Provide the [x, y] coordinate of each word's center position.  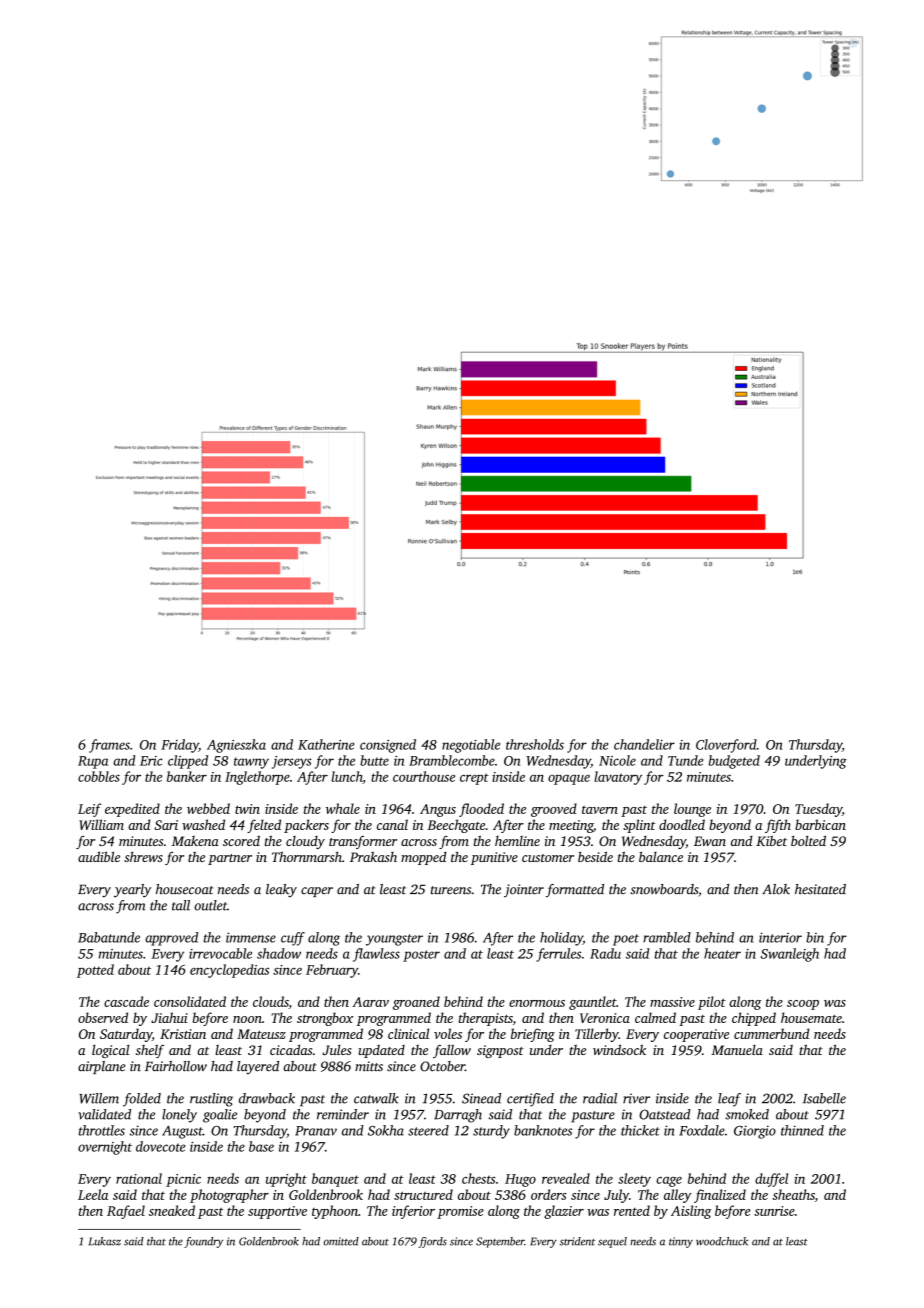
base [261, 1146]
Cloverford [726, 746]
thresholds [535, 744]
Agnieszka [236, 746]
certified [530, 1100]
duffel [771, 1180]
